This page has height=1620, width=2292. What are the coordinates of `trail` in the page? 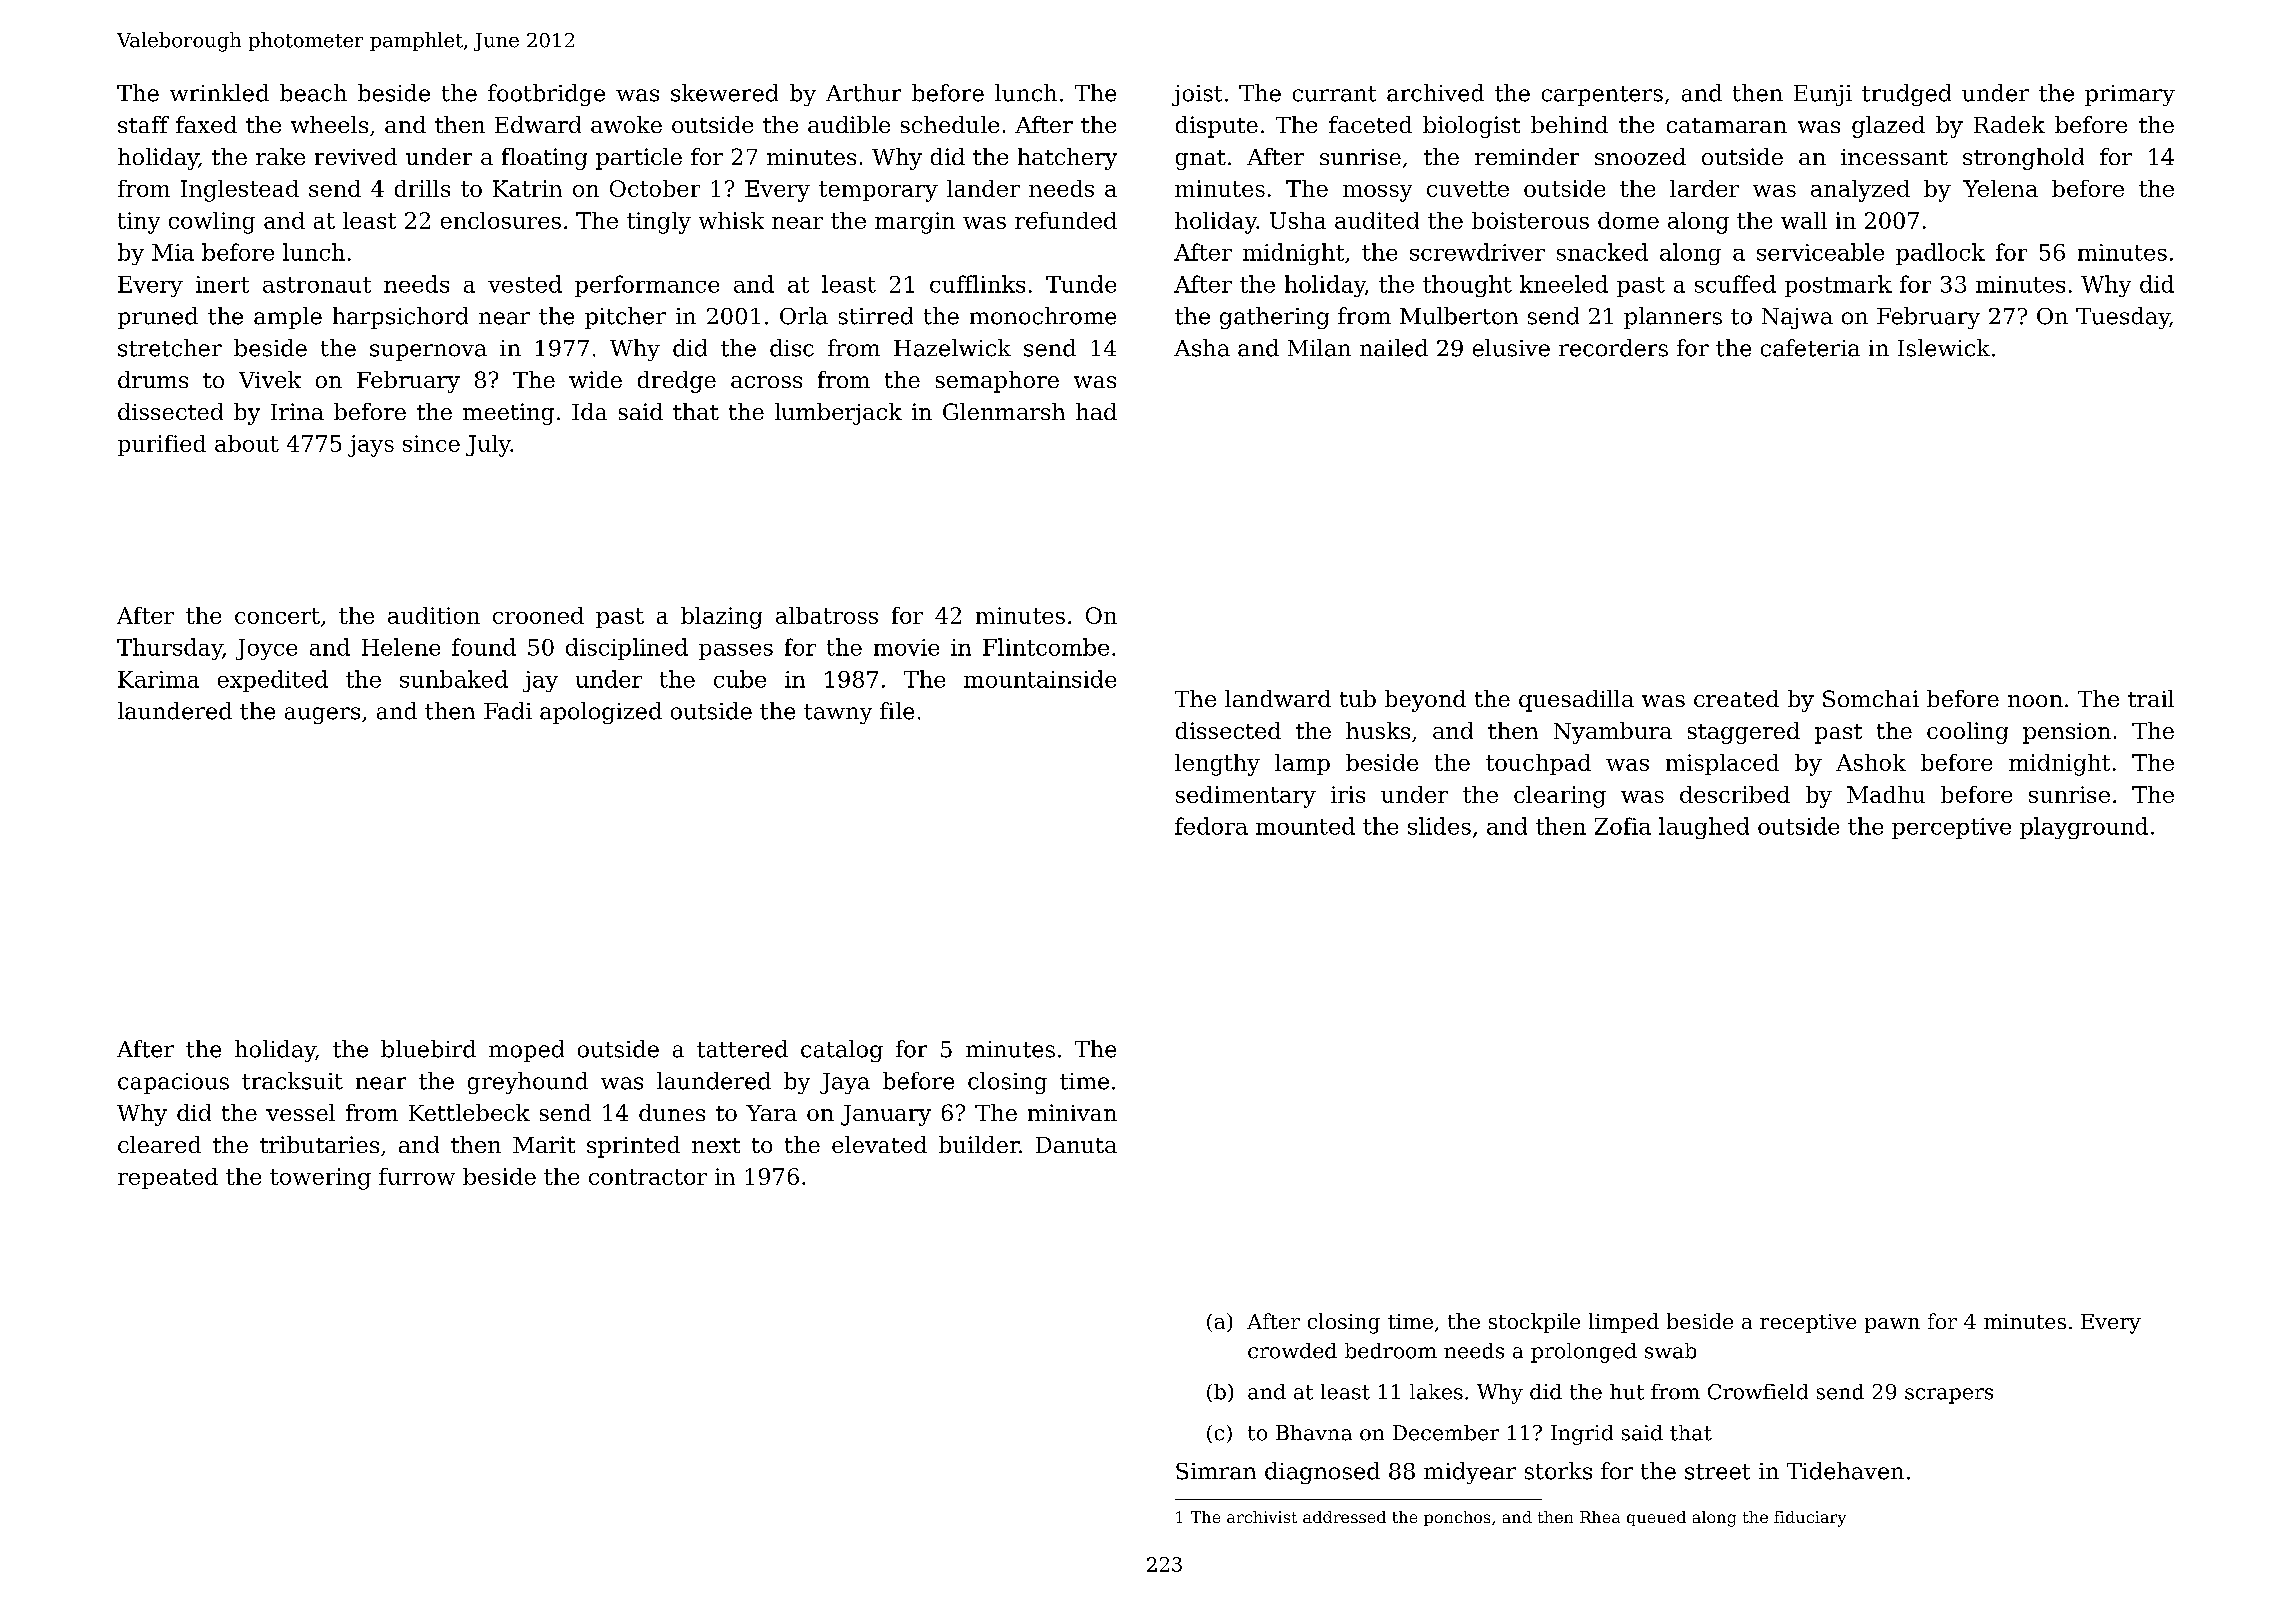 It's located at (2151, 698).
